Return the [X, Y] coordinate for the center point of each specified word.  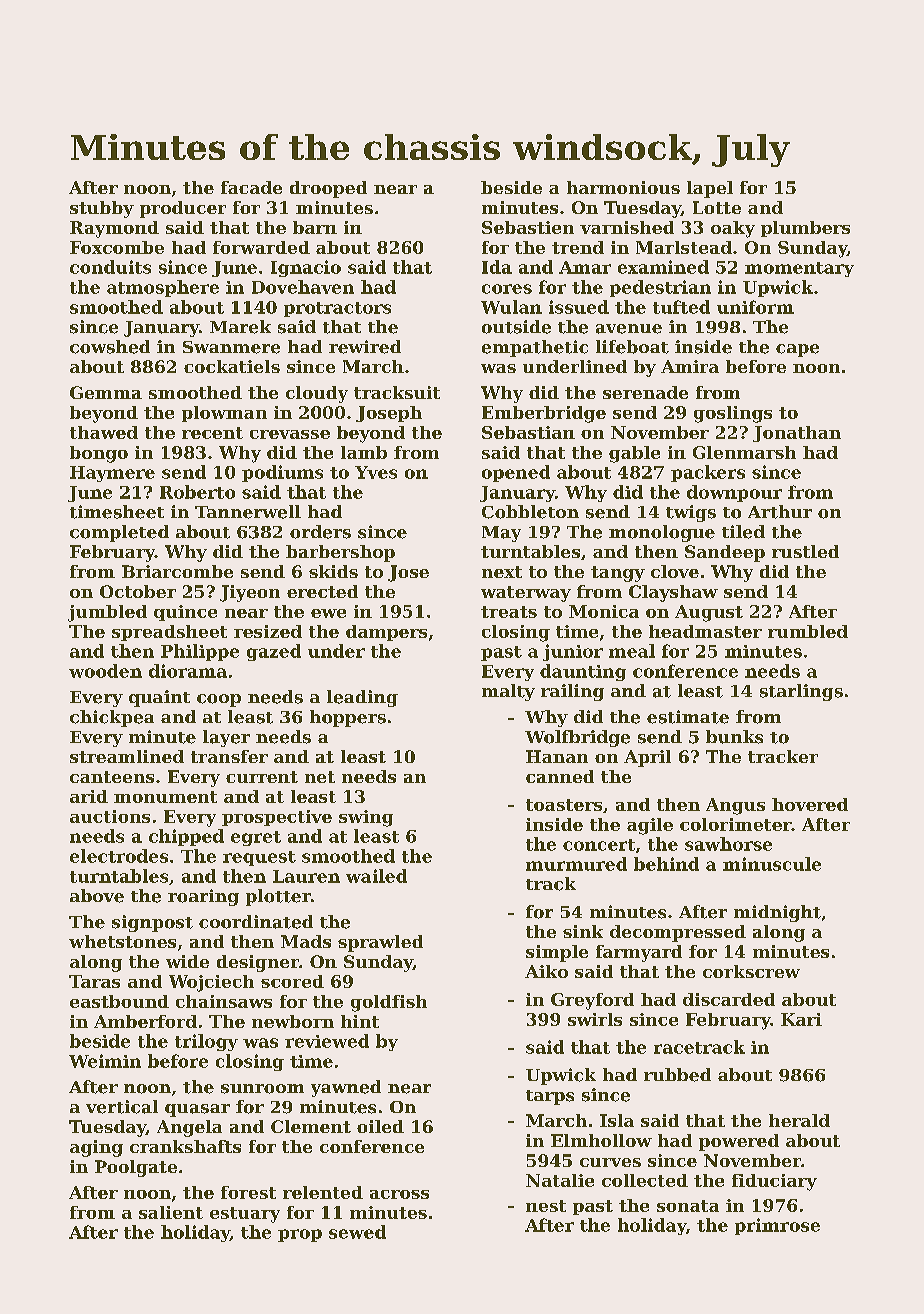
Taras [94, 981]
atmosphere [163, 288]
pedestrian [660, 288]
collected [645, 1180]
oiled [380, 1126]
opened [516, 473]
